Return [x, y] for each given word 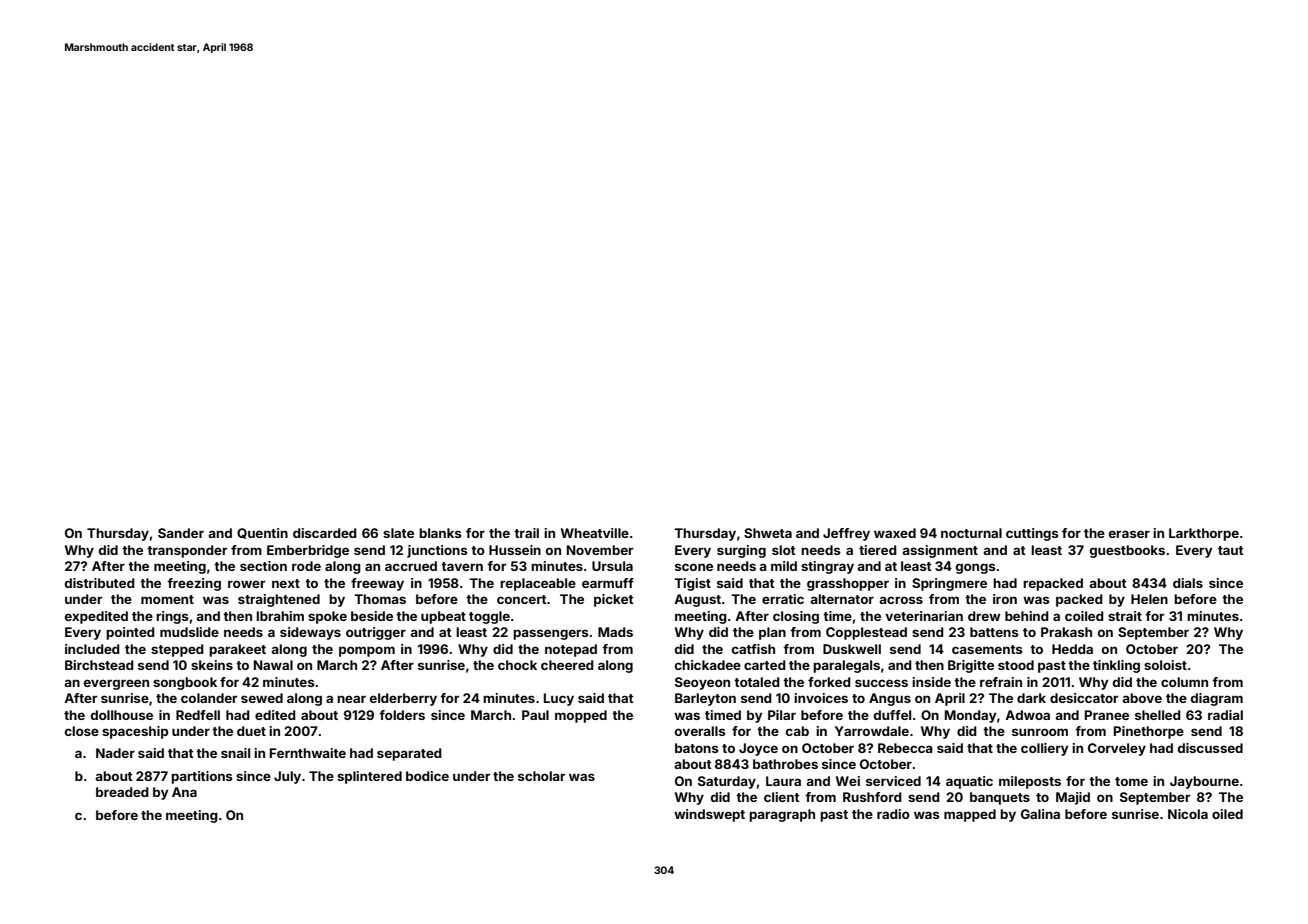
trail [526, 533]
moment [167, 599]
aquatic [969, 782]
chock [517, 665]
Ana [184, 792]
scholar [541, 776]
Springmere [949, 584]
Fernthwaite [308, 753]
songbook [185, 683]
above [1142, 698]
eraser [1129, 534]
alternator [842, 599]
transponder [187, 551]
